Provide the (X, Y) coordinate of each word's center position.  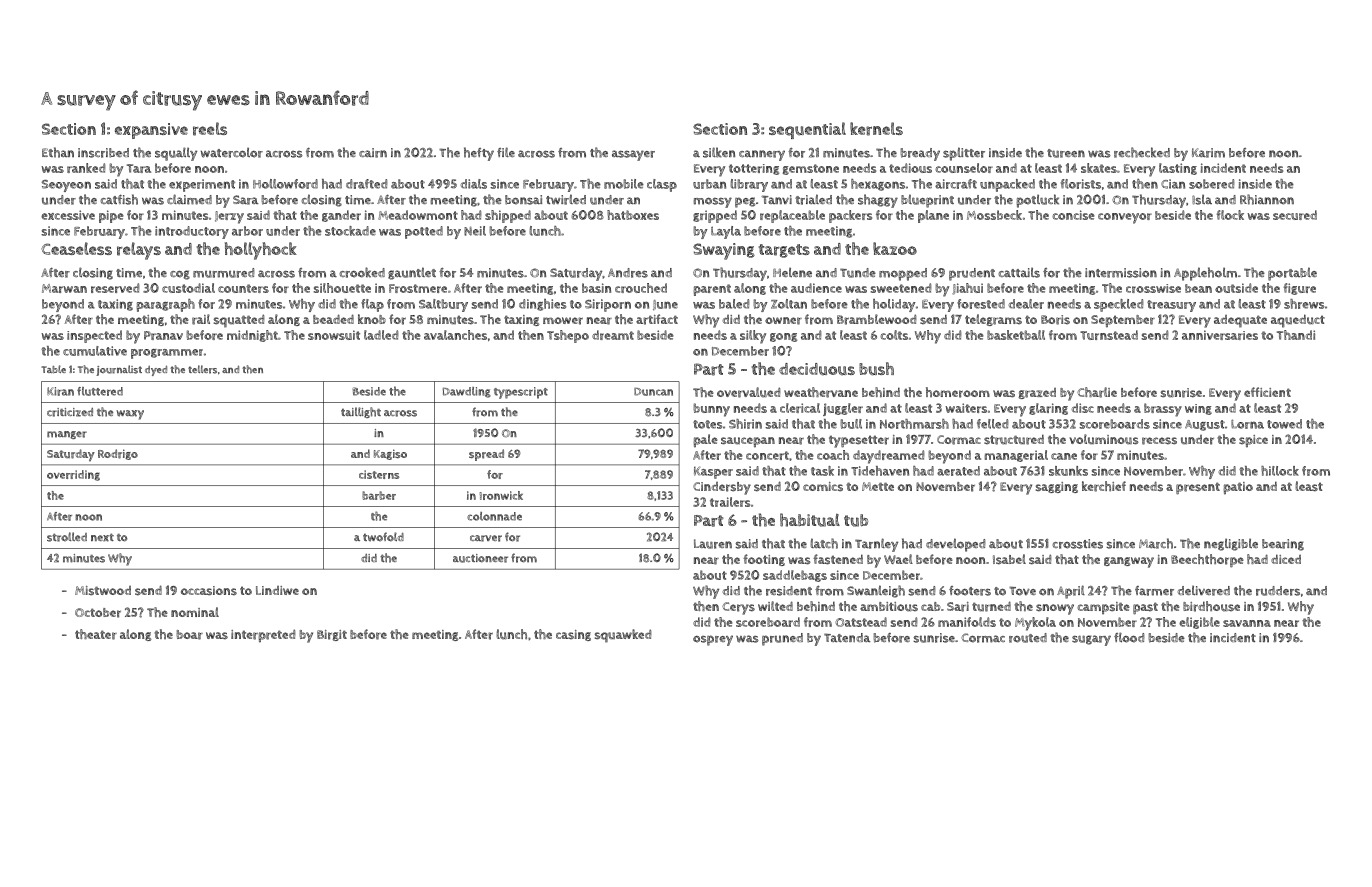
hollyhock (261, 251)
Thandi (1296, 335)
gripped (715, 216)
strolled (67, 537)
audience (816, 288)
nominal (195, 612)
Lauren (713, 544)
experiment (202, 185)
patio (1238, 488)
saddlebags (795, 576)
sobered (1212, 184)
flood (1129, 637)
